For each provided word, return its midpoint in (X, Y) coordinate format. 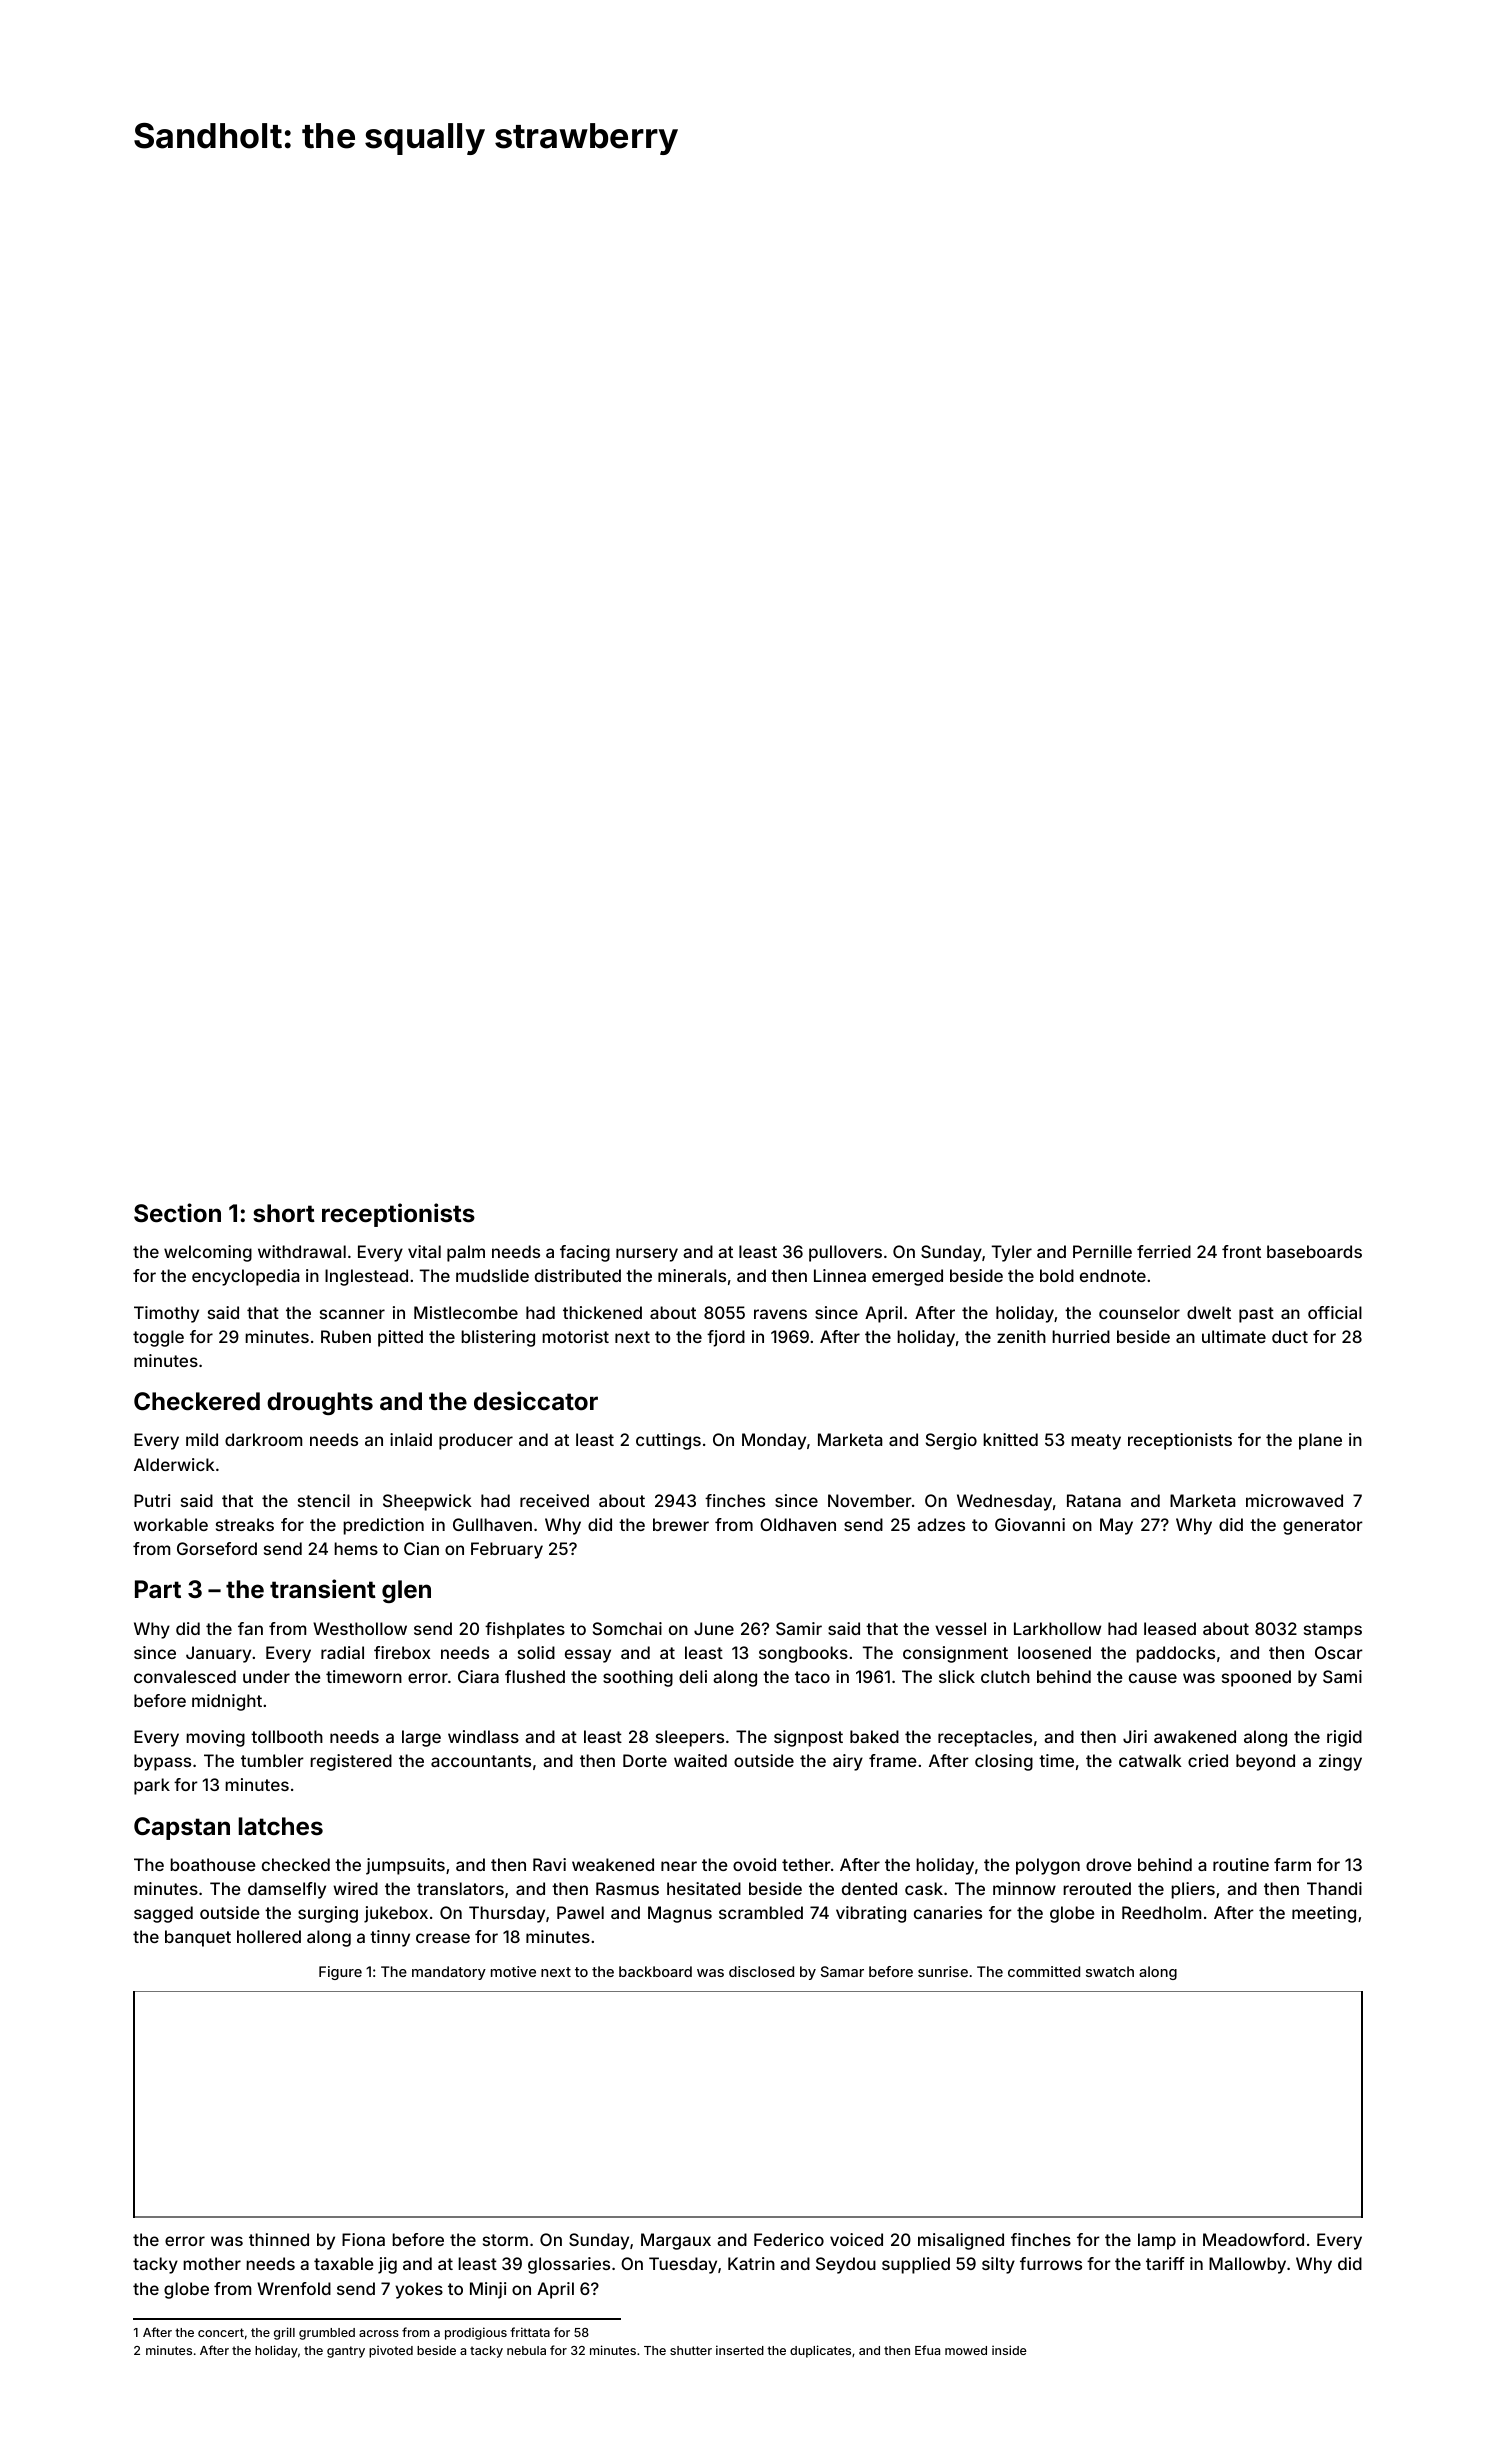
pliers (1193, 1890)
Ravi (549, 1864)
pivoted (391, 2351)
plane (1320, 1441)
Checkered (197, 1401)
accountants (481, 1761)
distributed (578, 1275)
